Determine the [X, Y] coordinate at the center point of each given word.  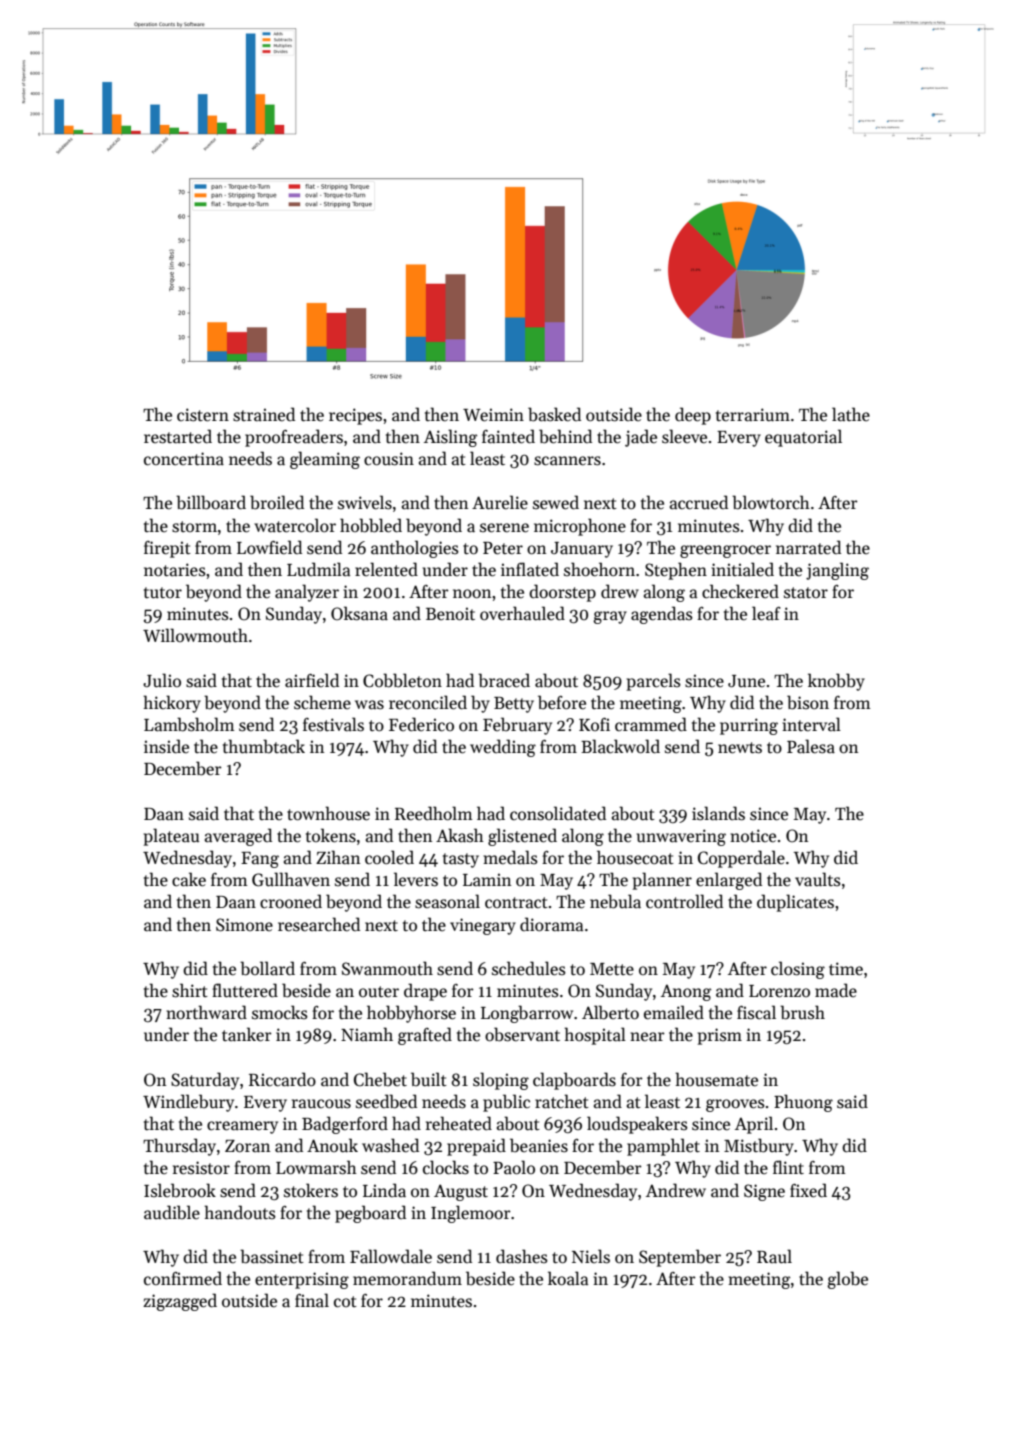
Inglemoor [471, 1214]
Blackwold [620, 746]
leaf [766, 613]
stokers [311, 1190]
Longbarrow [527, 1014]
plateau [171, 837]
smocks [280, 1012]
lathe [851, 414]
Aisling [450, 438]
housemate [716, 1079]
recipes [355, 416]
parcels [654, 682]
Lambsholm [189, 724]
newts [740, 748]
